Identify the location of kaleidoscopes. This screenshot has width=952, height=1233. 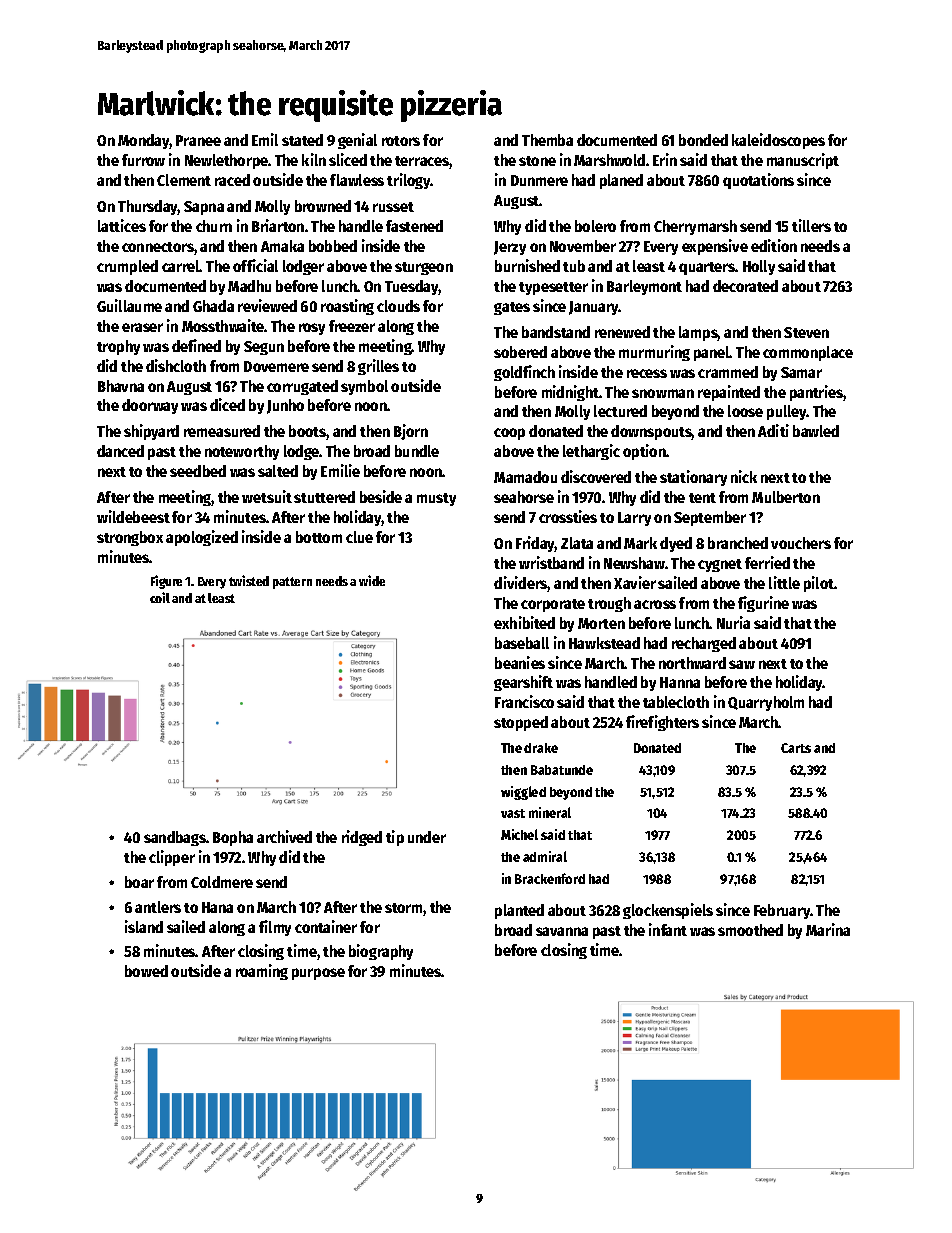
(778, 141).
